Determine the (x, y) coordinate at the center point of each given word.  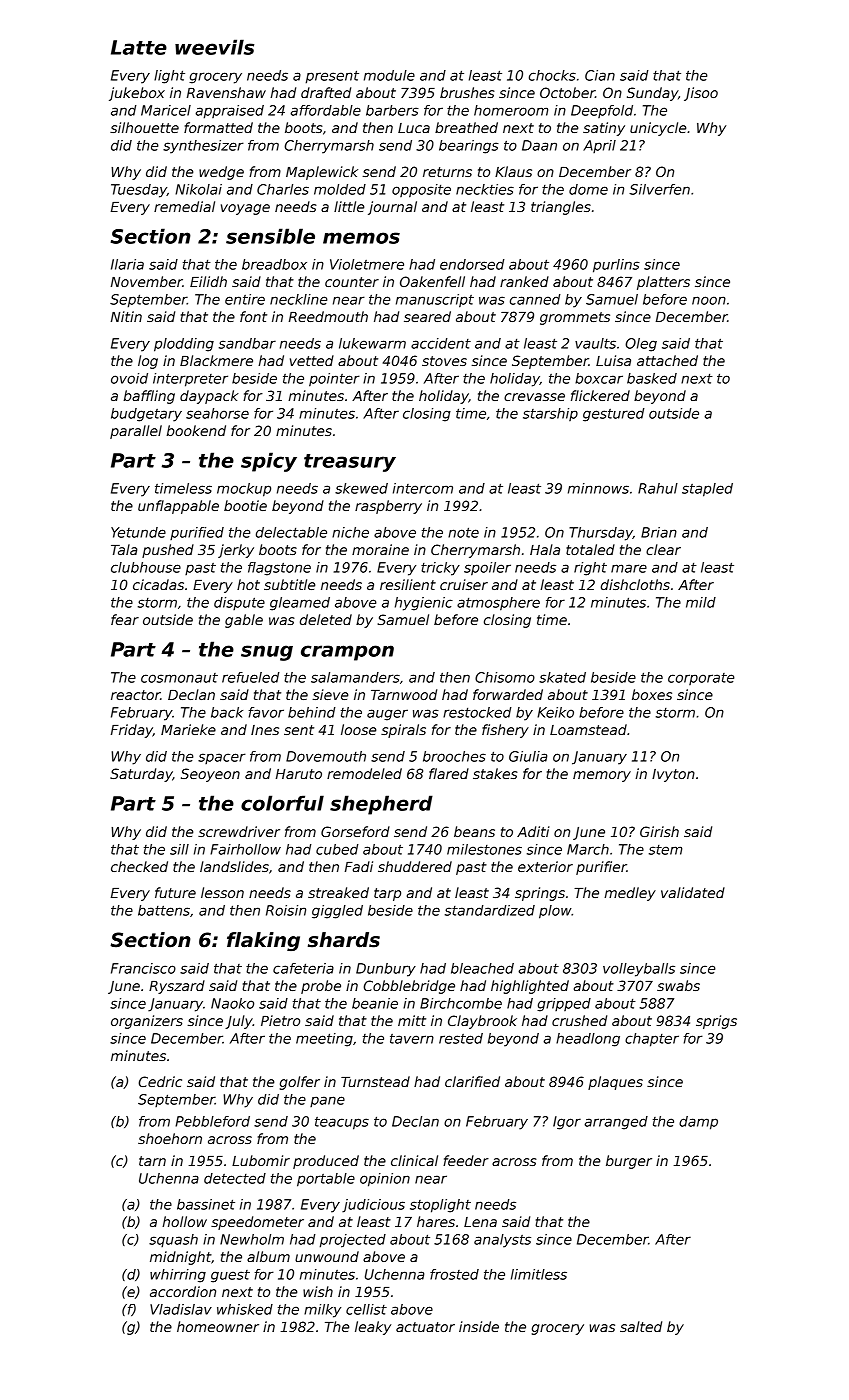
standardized (490, 910)
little (349, 206)
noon (709, 300)
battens (164, 910)
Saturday (141, 775)
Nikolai (198, 189)
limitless (539, 1274)
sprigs (716, 1022)
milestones (484, 849)
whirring (178, 1276)
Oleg (641, 345)
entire (245, 299)
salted (641, 1326)
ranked (524, 281)
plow (555, 912)
